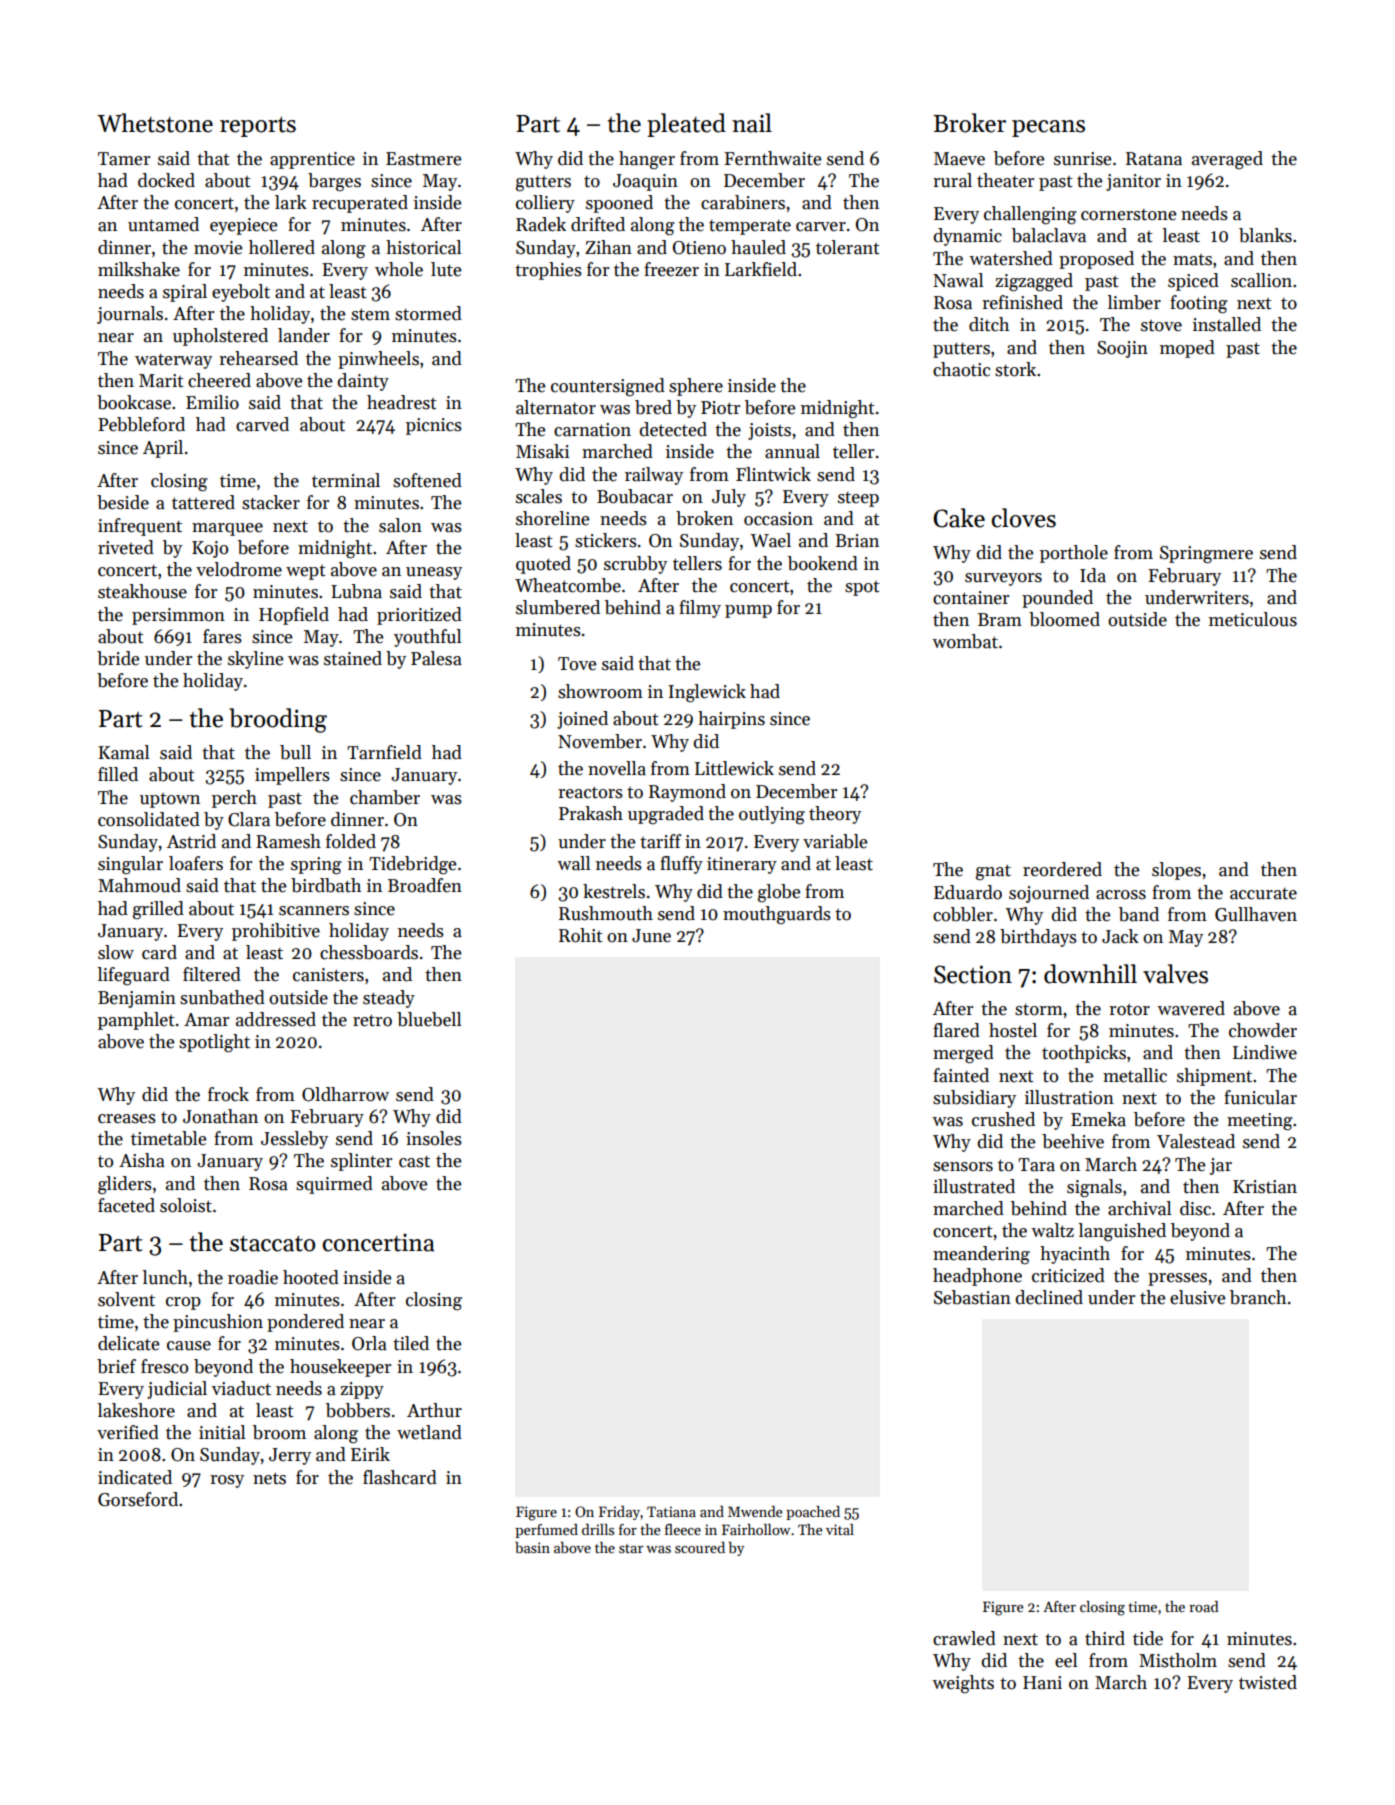 Image resolution: width=1395 pixels, height=1805 pixels. I want to click on Gorseford, so click(138, 1499).
